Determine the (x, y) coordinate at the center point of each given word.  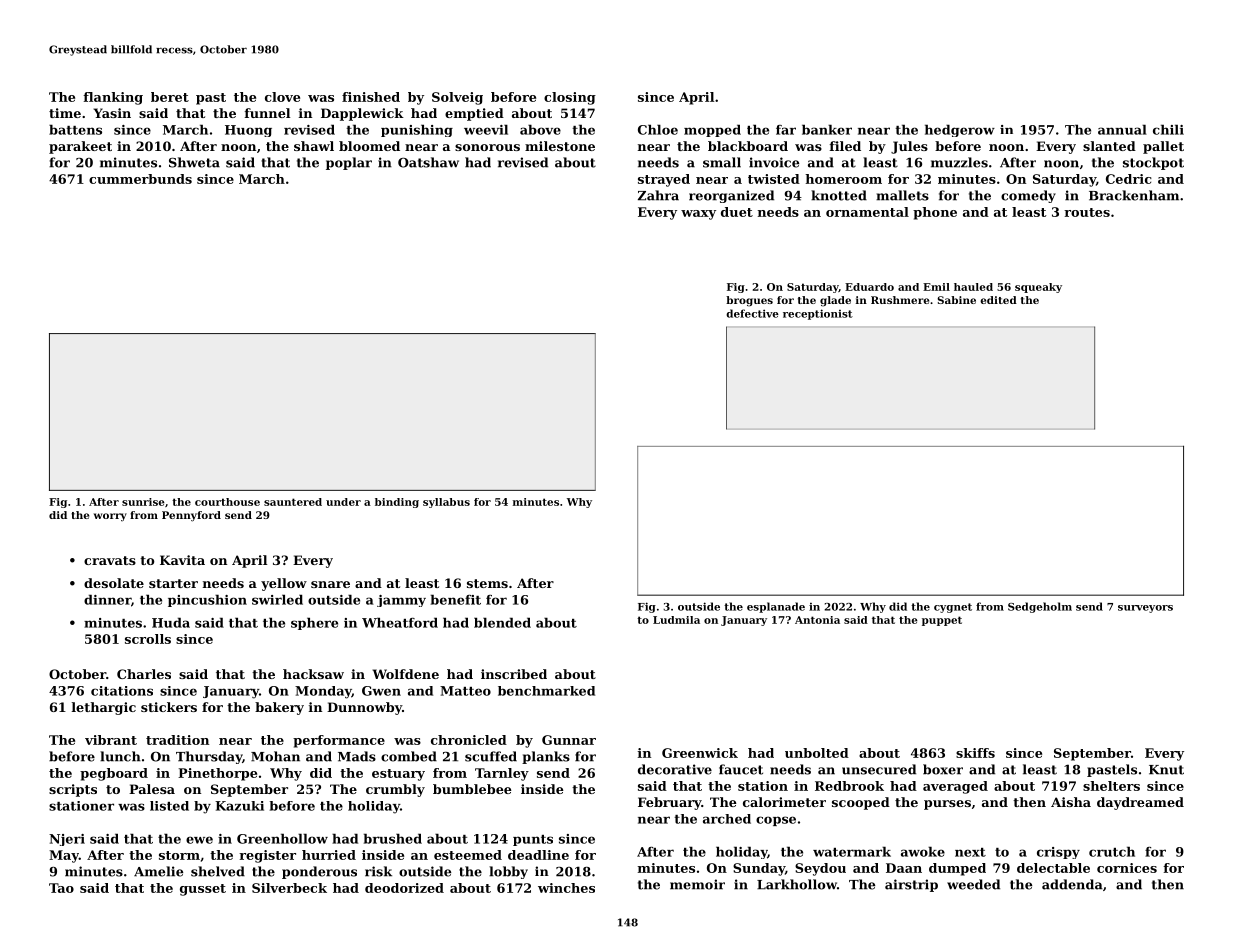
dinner (107, 599)
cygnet (953, 608)
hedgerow (960, 130)
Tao (61, 888)
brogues (749, 301)
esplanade (776, 607)
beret (170, 97)
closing (570, 98)
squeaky (1038, 288)
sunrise (143, 502)
